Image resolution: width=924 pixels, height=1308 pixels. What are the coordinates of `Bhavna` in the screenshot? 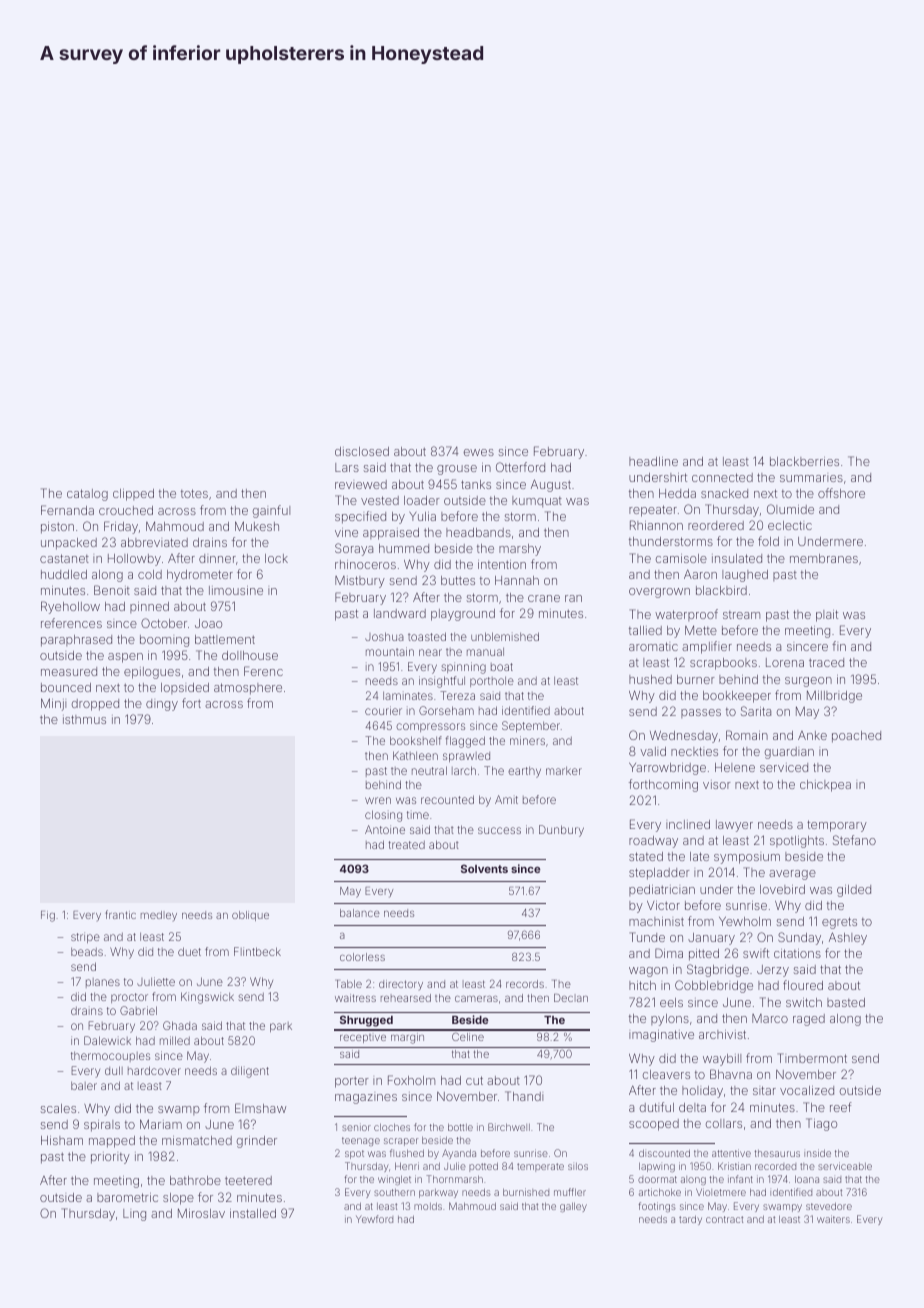 It's located at (731, 1074).
